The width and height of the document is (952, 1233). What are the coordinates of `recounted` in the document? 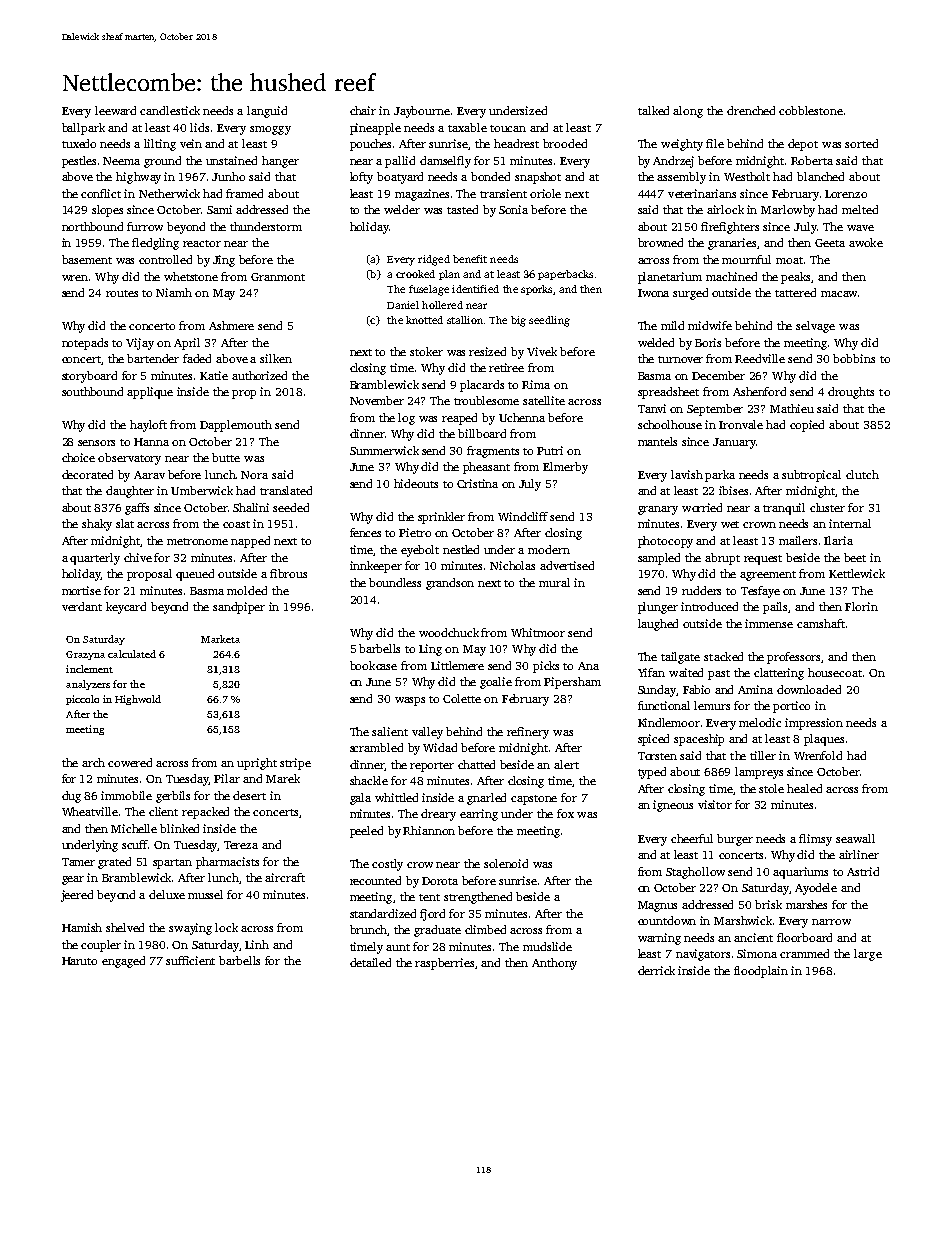 It's located at (375, 880).
